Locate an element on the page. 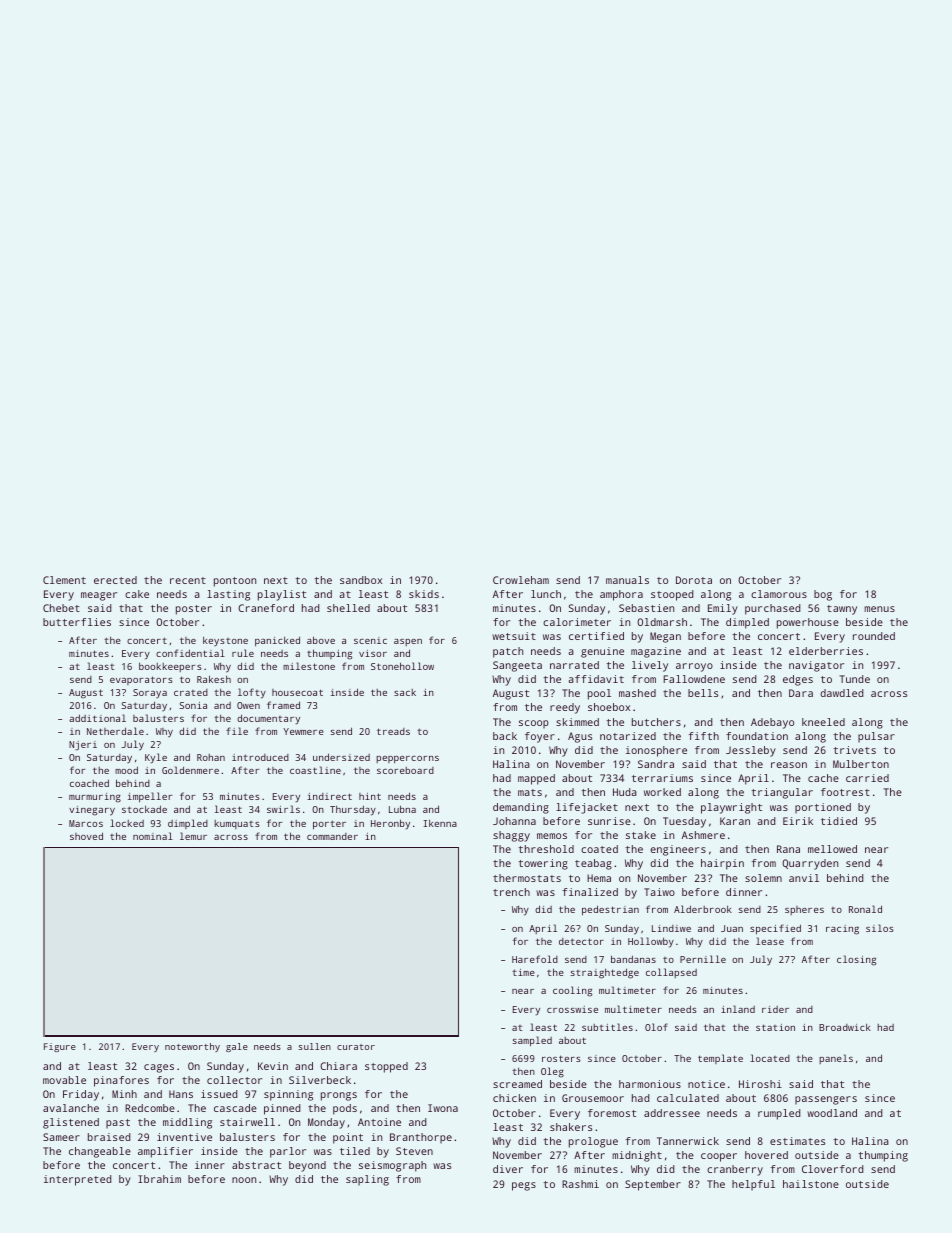  Clement is located at coordinates (64, 580).
